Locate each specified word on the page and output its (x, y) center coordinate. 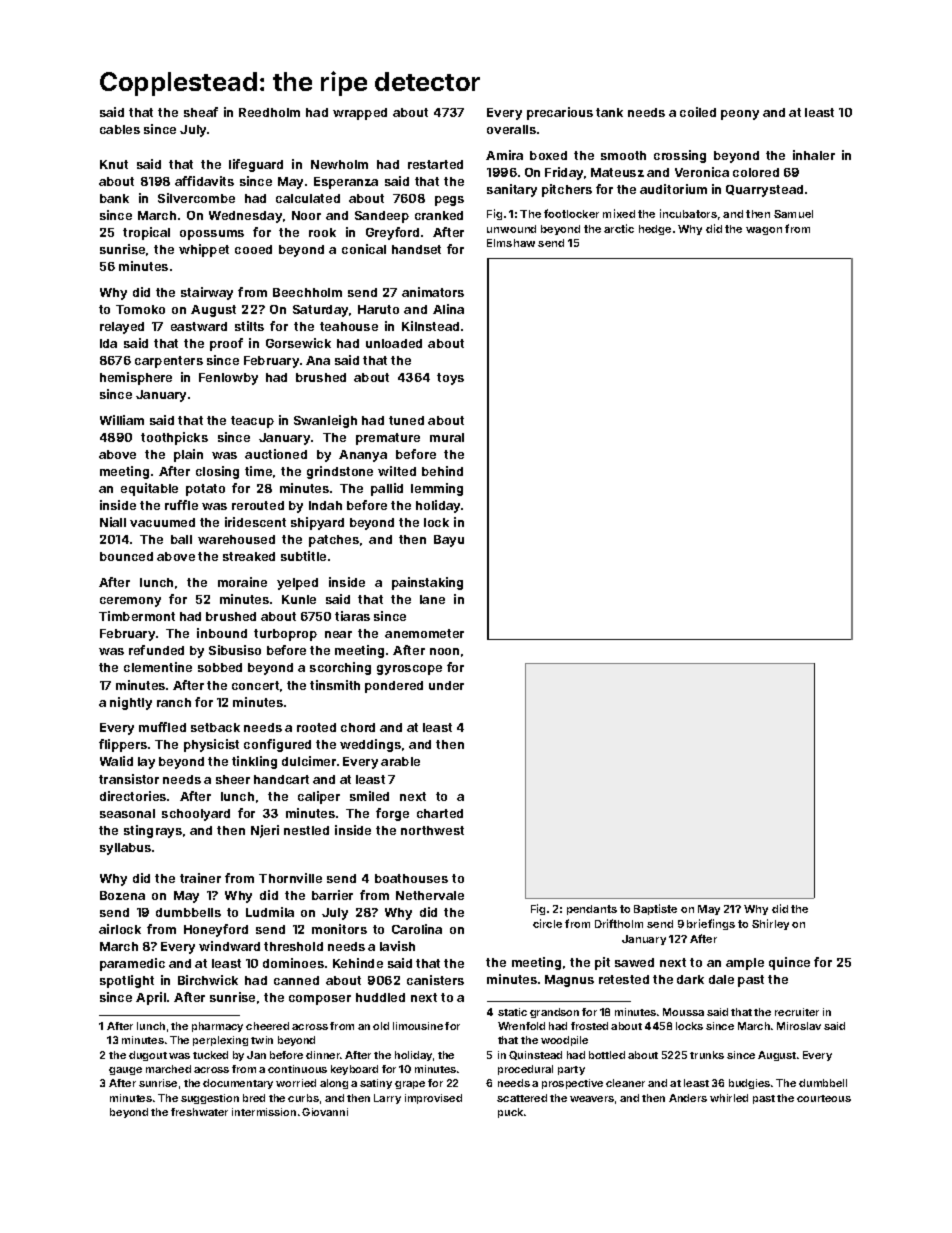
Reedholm (269, 112)
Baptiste (655, 909)
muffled (162, 727)
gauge (125, 1071)
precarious (560, 113)
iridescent (255, 522)
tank (609, 112)
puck (510, 1113)
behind (442, 471)
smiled (369, 796)
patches (334, 541)
